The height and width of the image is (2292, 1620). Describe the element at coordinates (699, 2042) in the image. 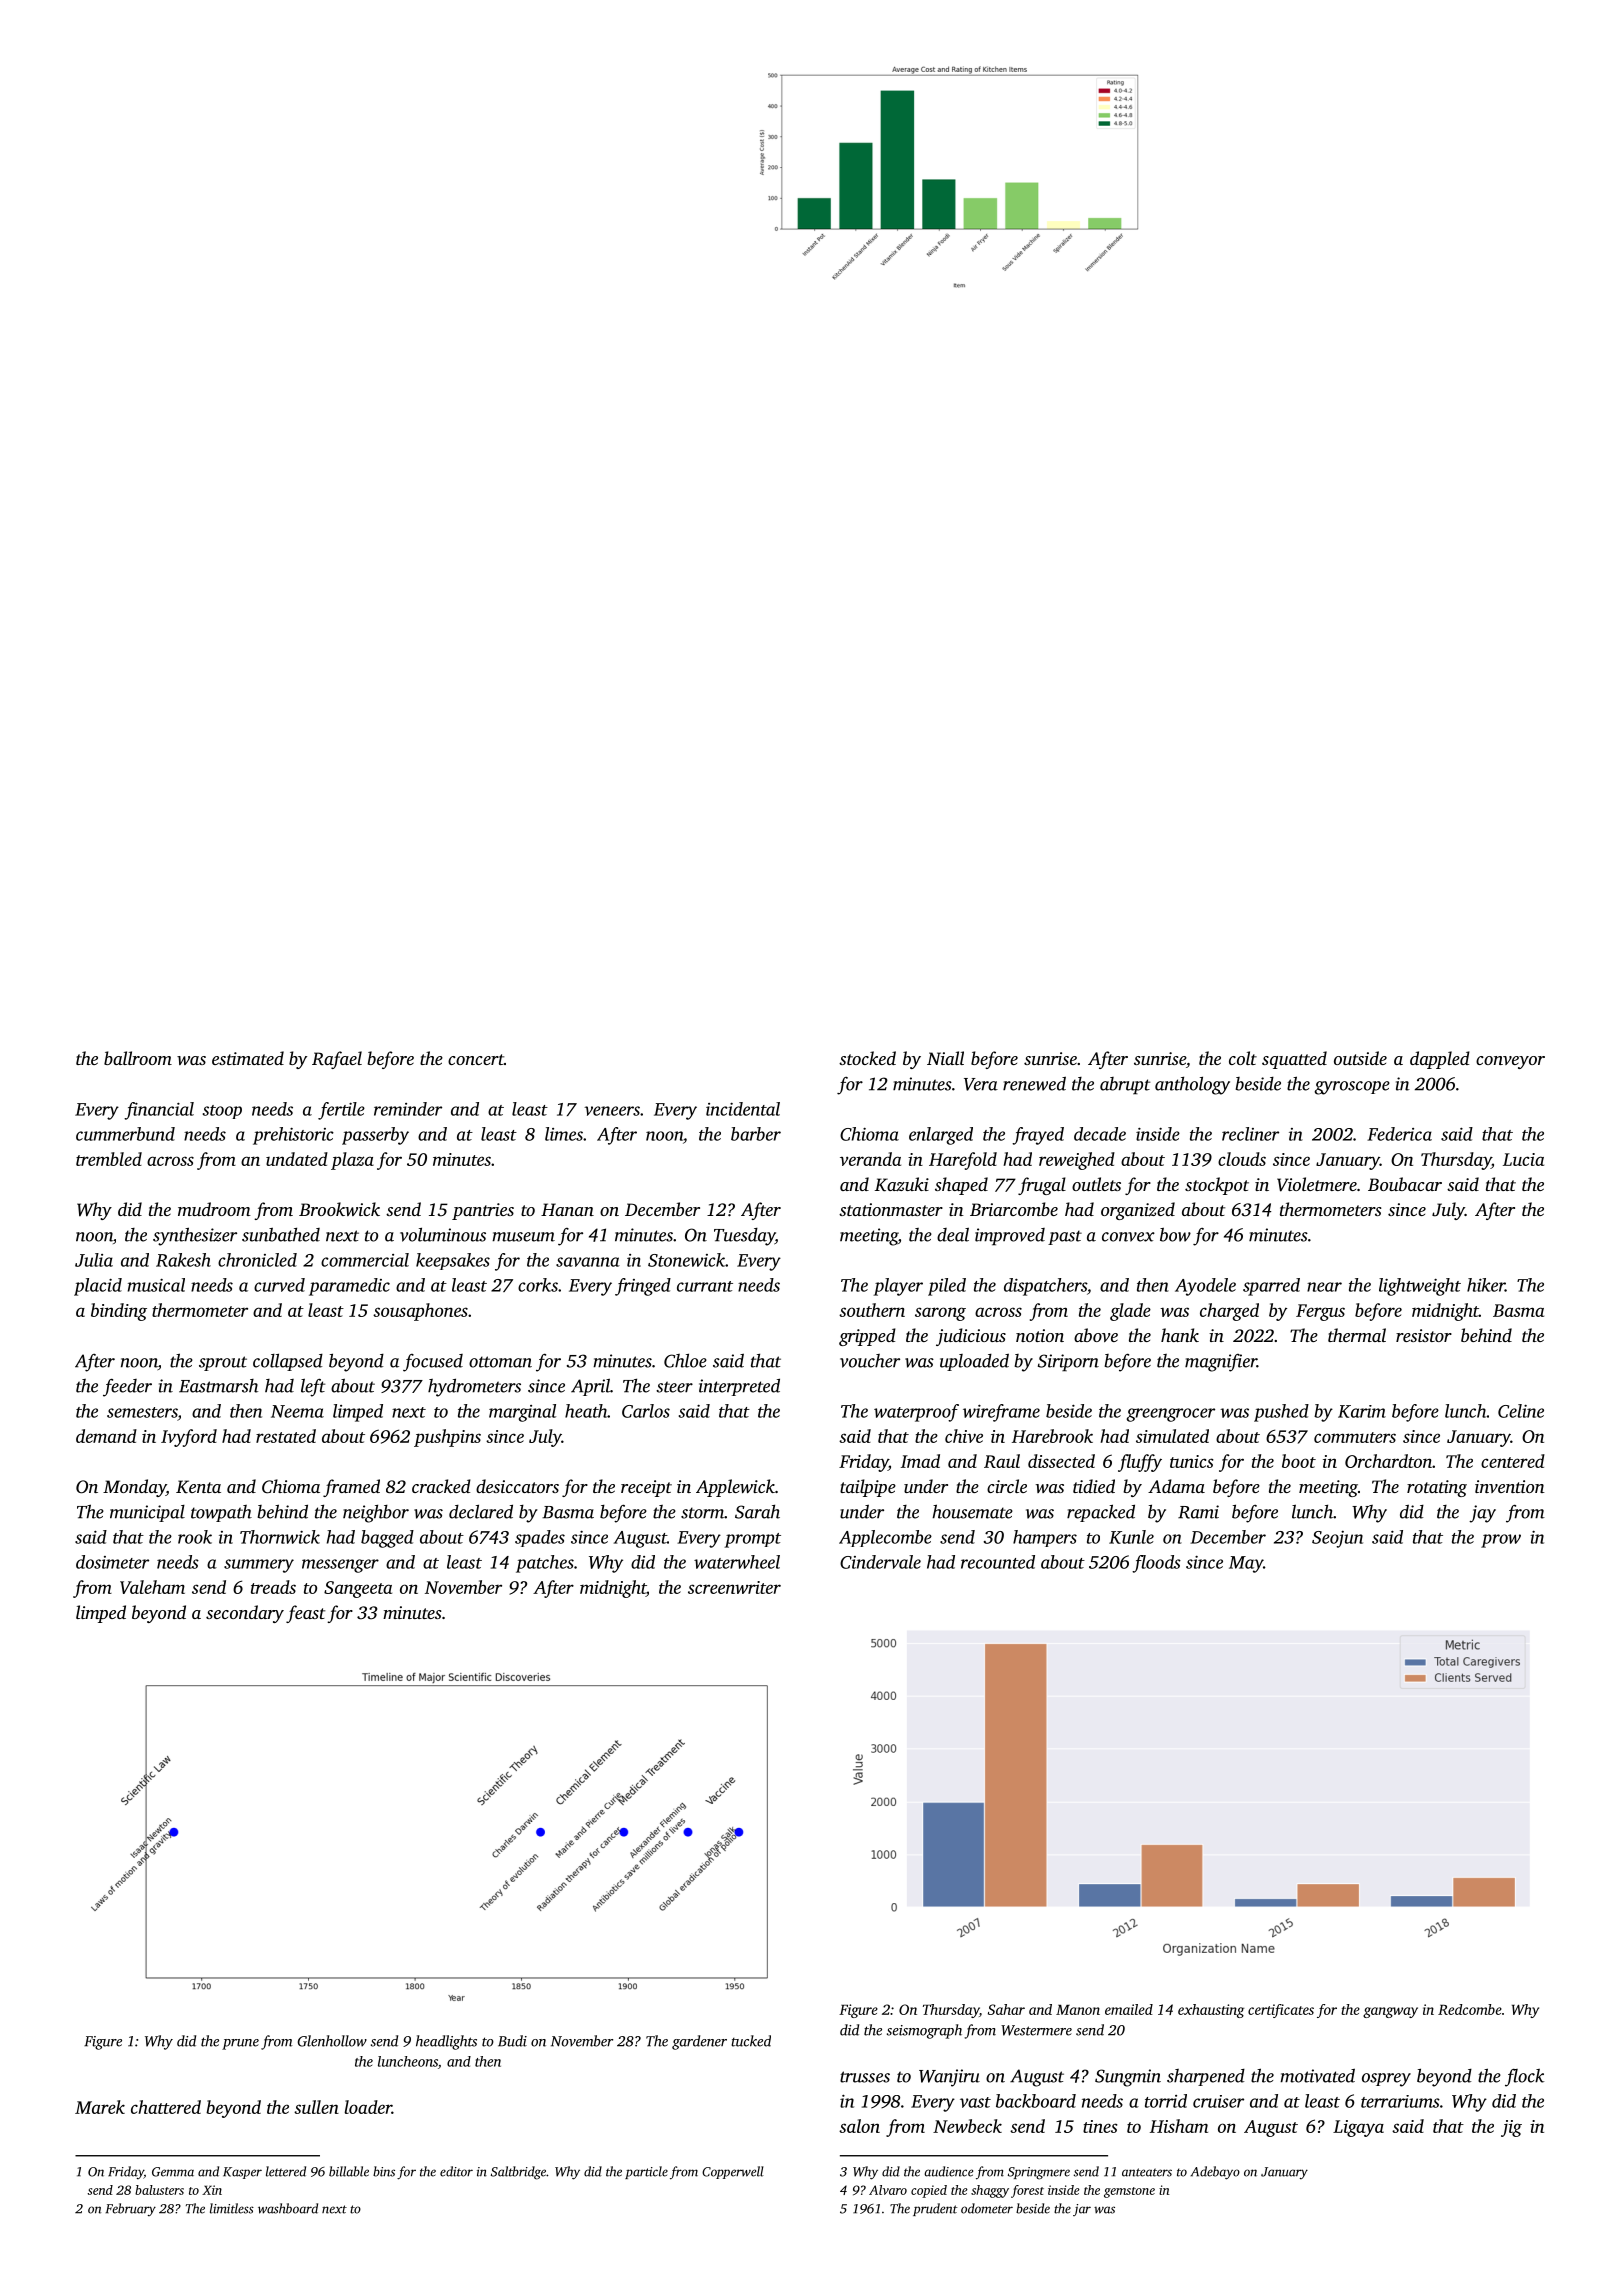

I see `gardener` at that location.
